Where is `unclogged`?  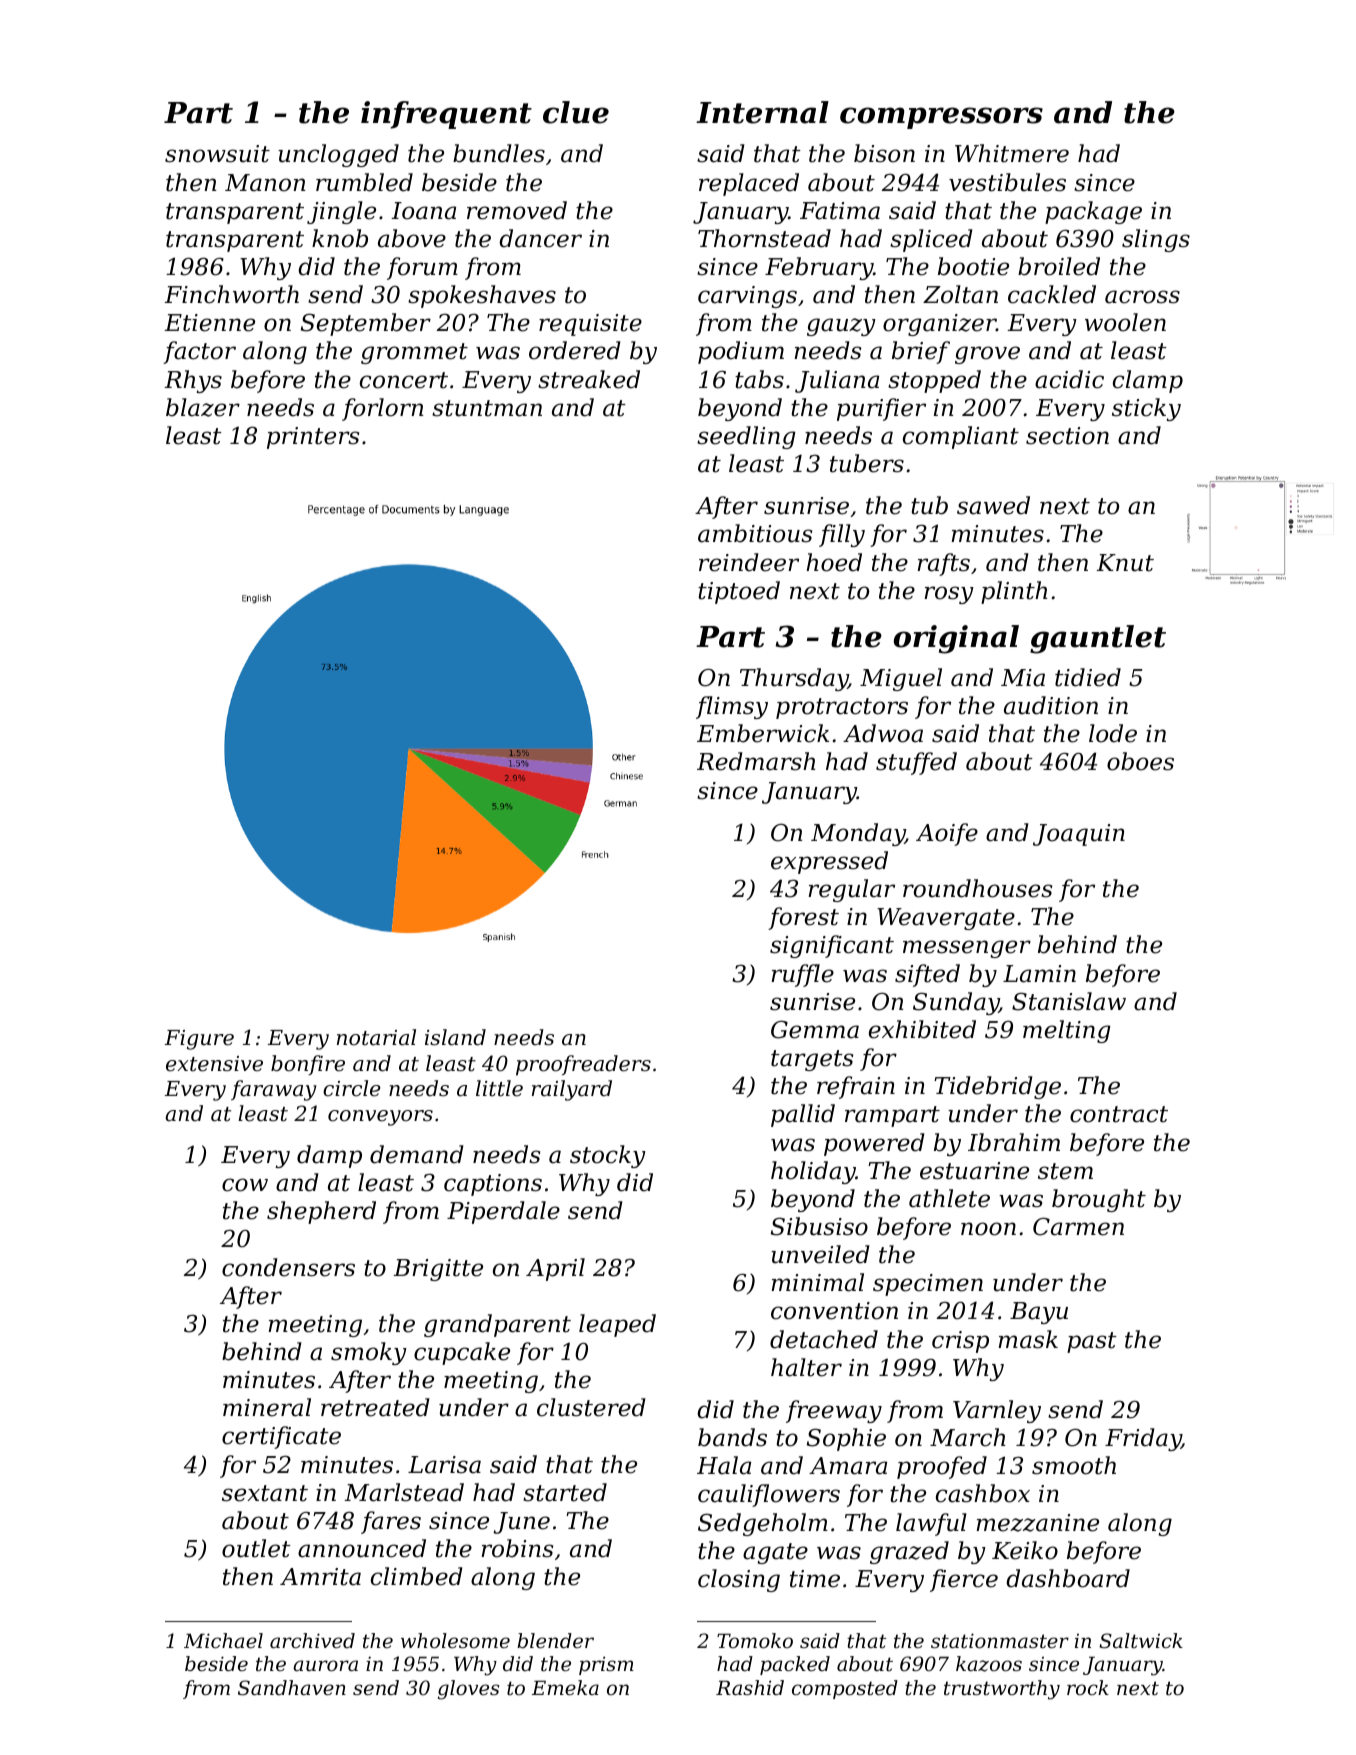
unclogged is located at coordinates (338, 155).
